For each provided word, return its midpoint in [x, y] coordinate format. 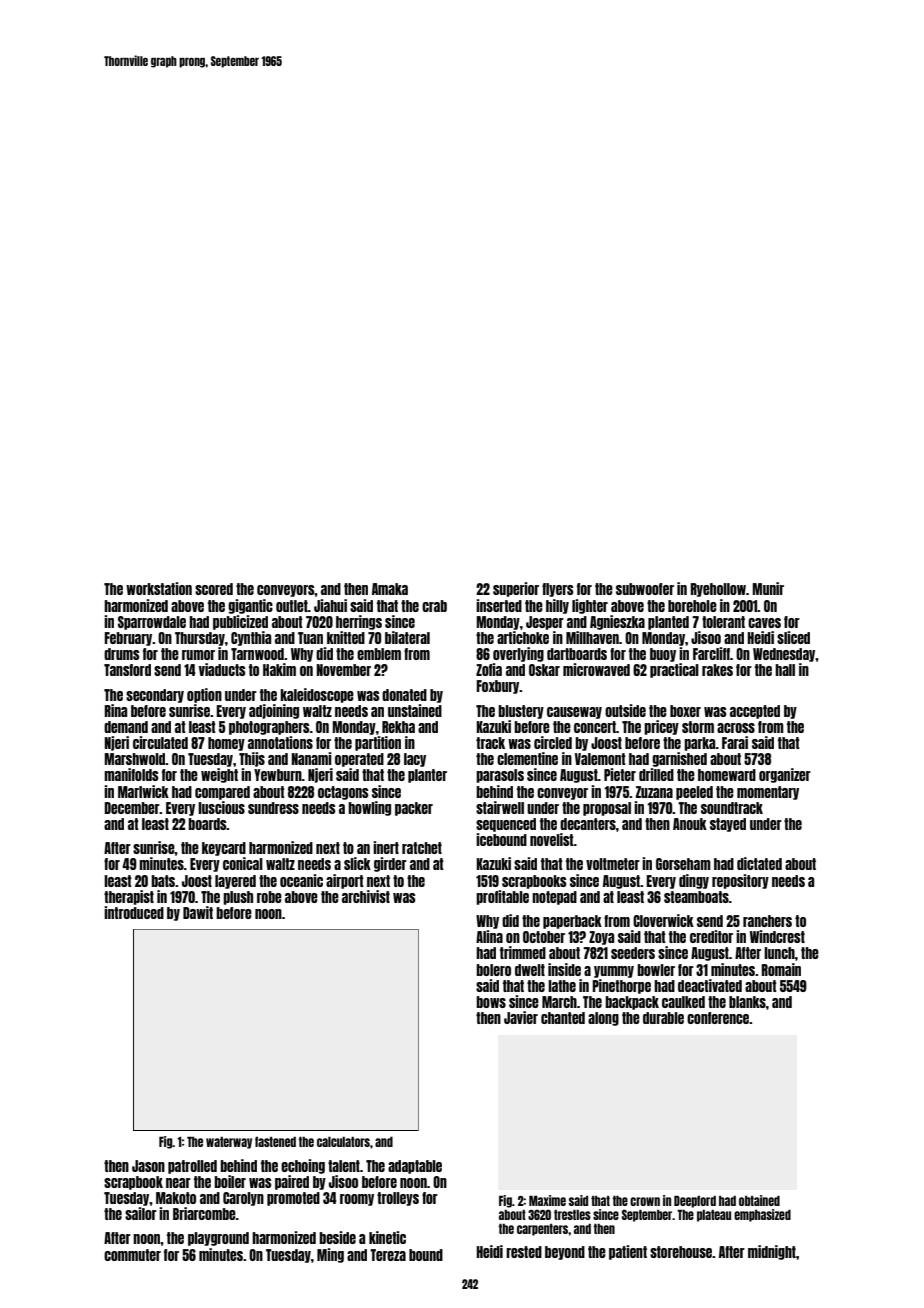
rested [524, 1252]
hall [785, 670]
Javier [521, 1017]
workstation [159, 588]
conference [718, 1018]
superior [516, 589]
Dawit [198, 912]
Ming [330, 1255]
